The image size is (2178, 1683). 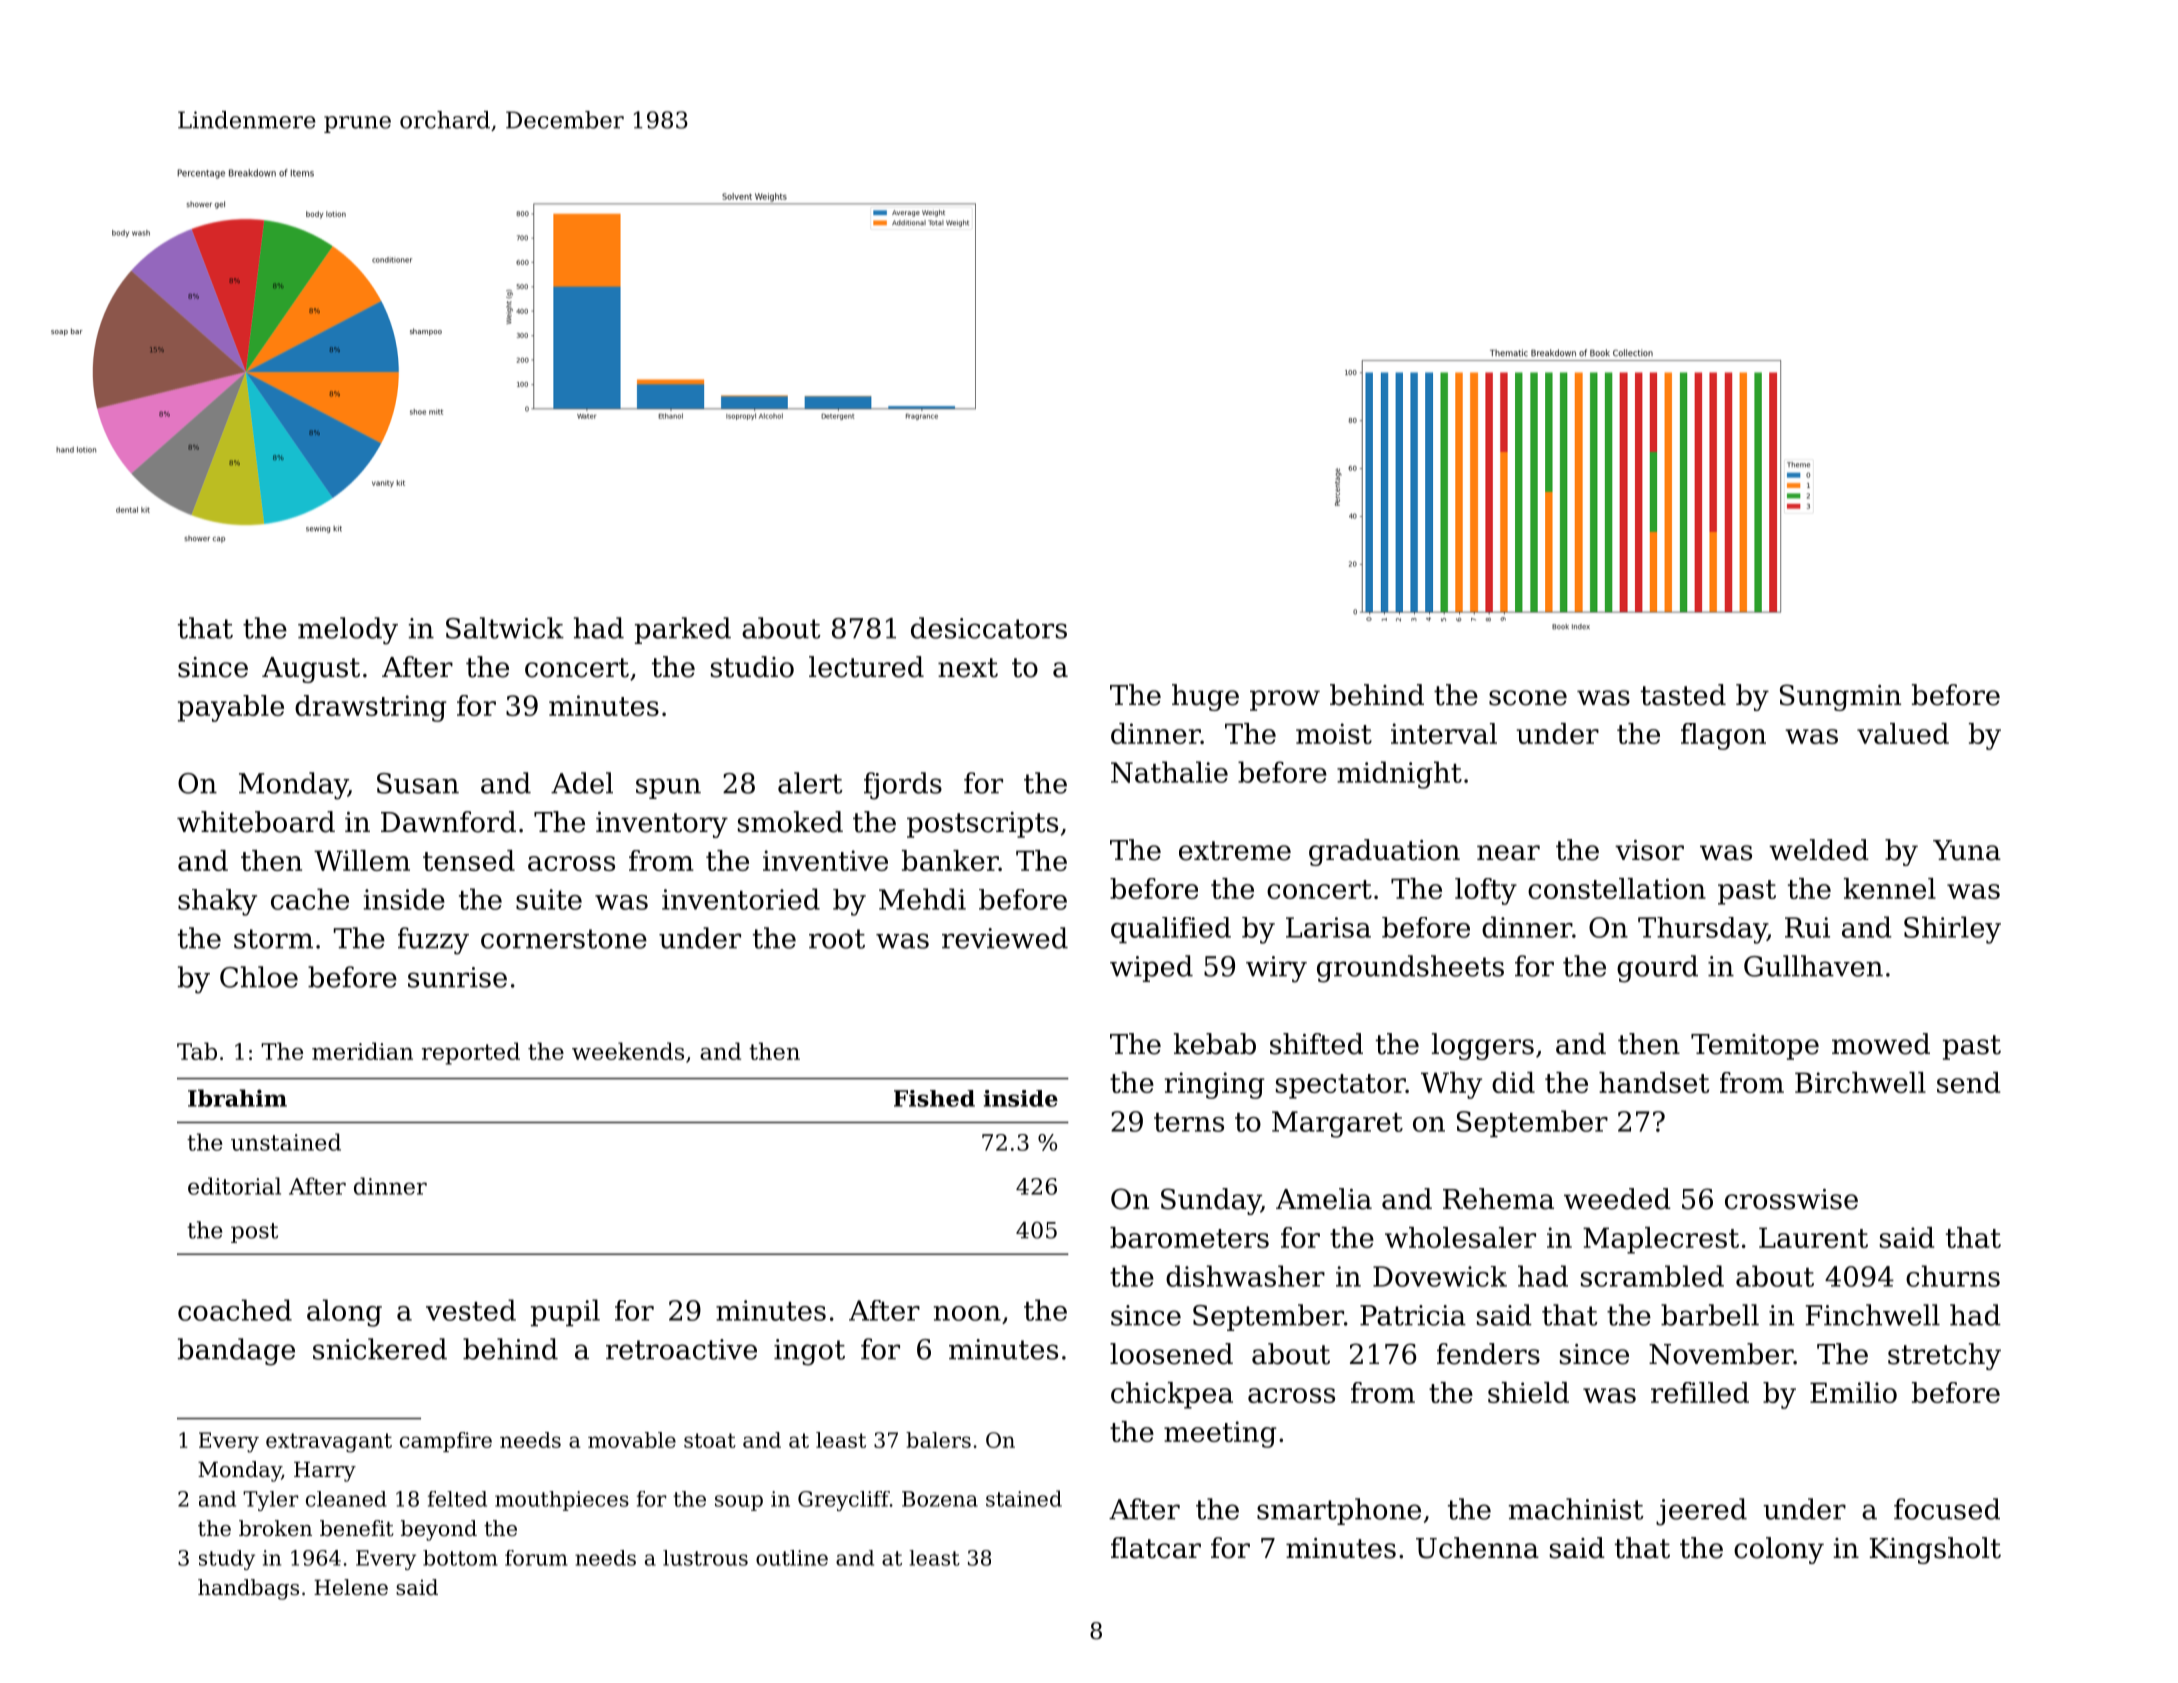 I want to click on suite, so click(x=549, y=899).
